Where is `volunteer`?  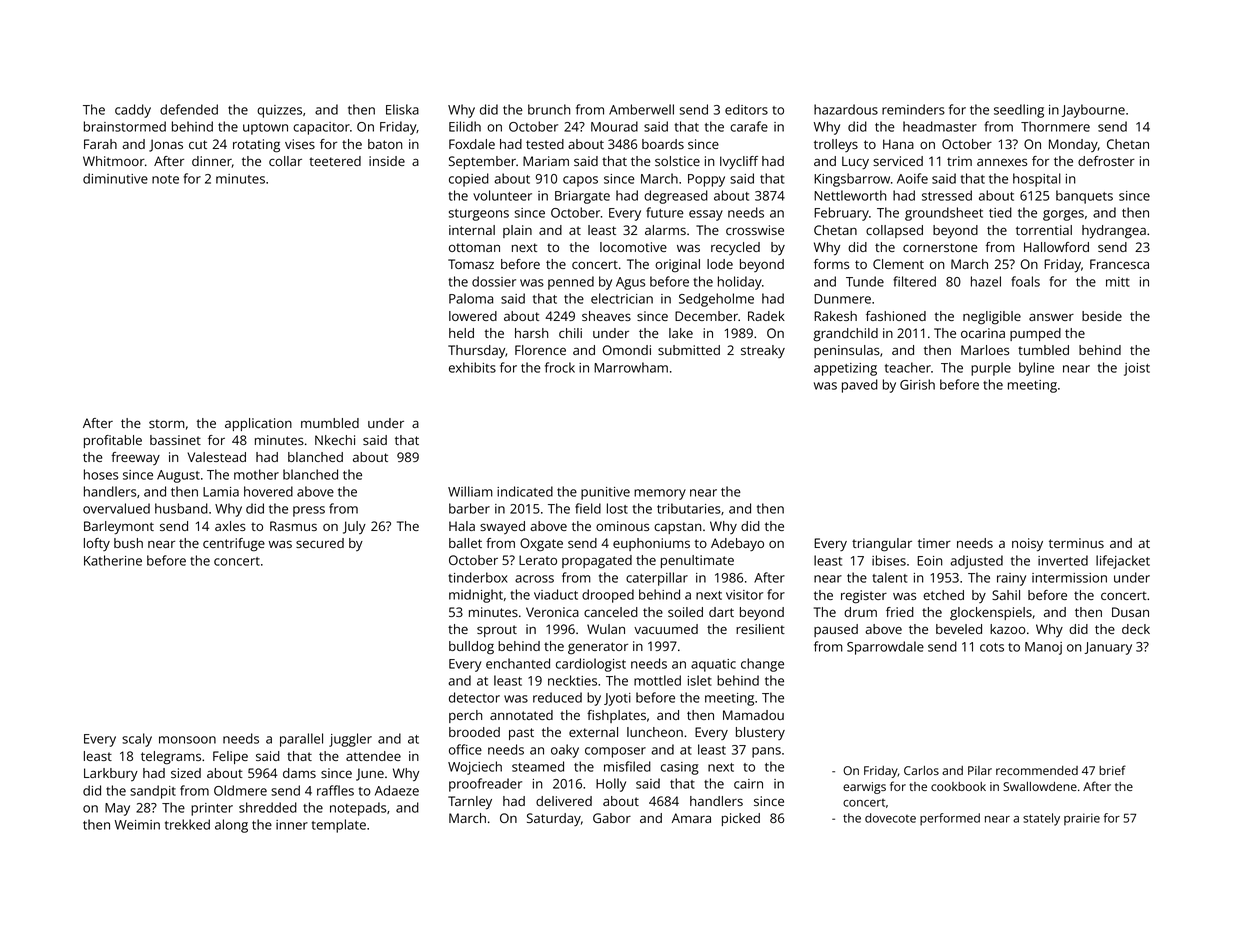
volunteer is located at coordinates (502, 195).
